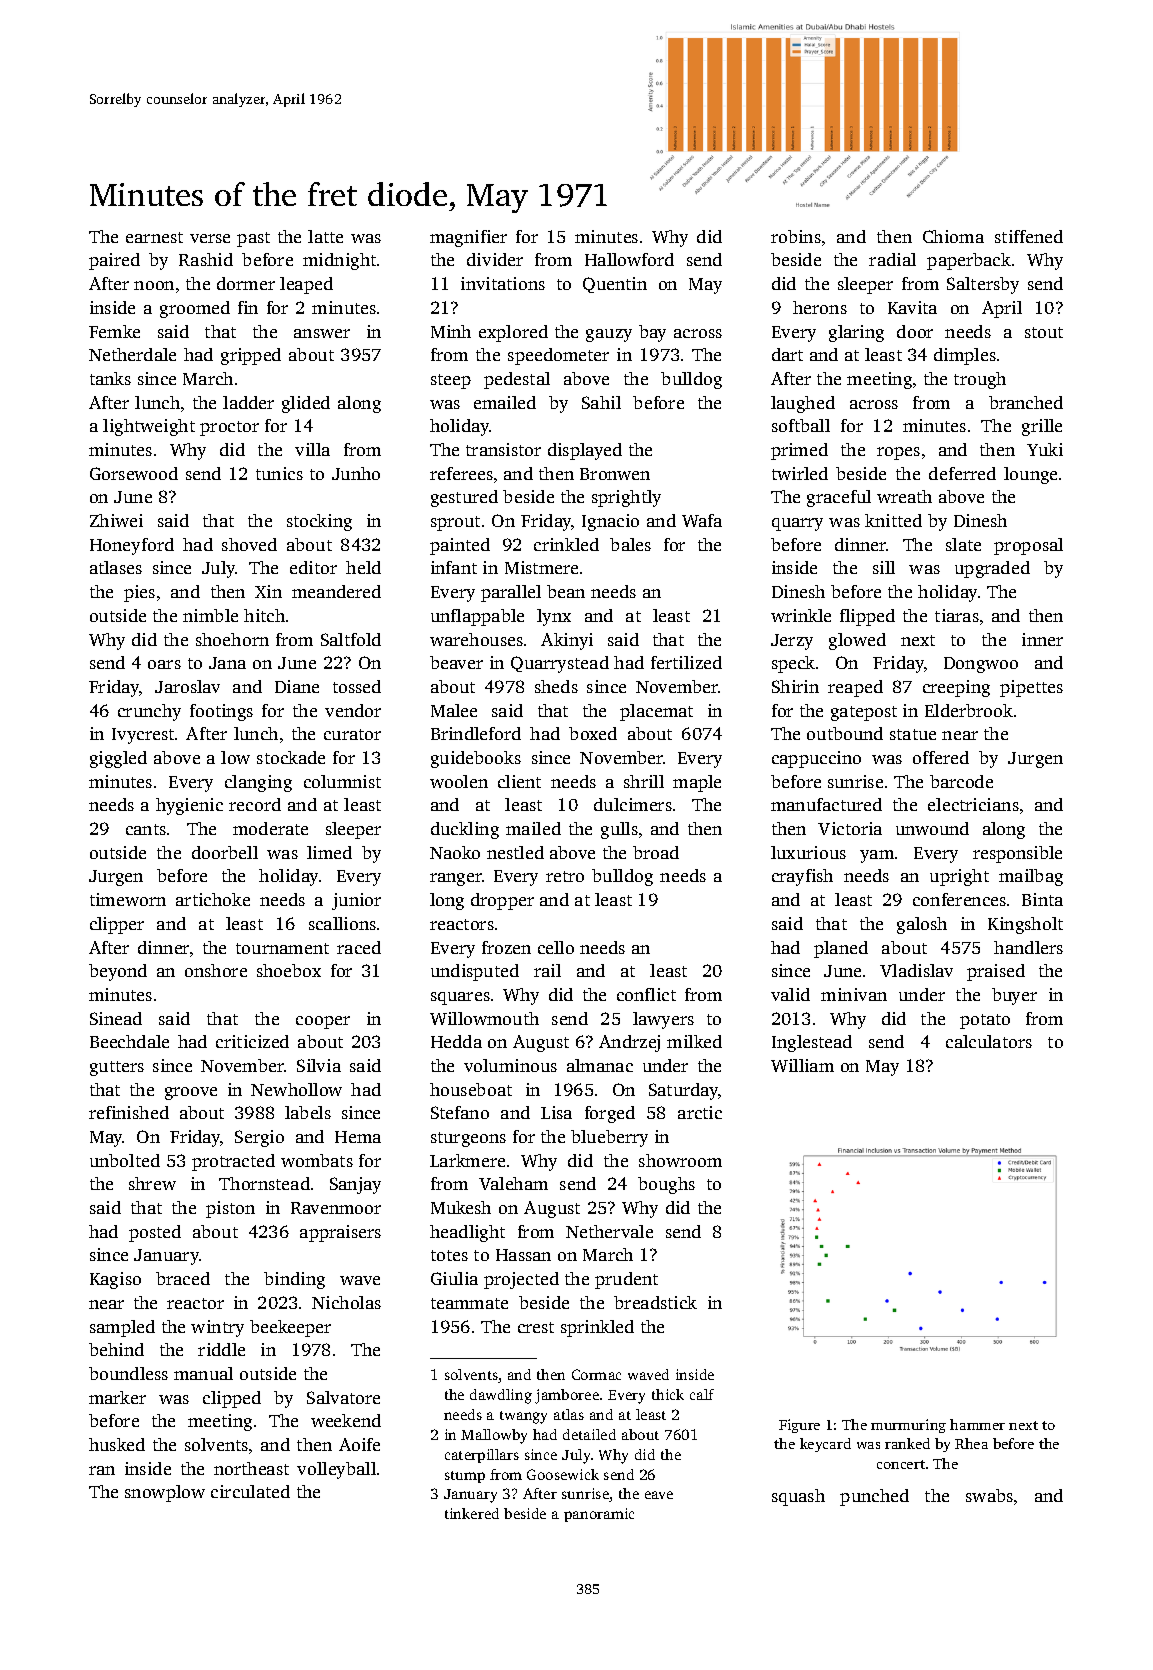 The image size is (1153, 1670). What do you see at coordinates (249, 544) in the page?
I see `shoved` at bounding box center [249, 544].
